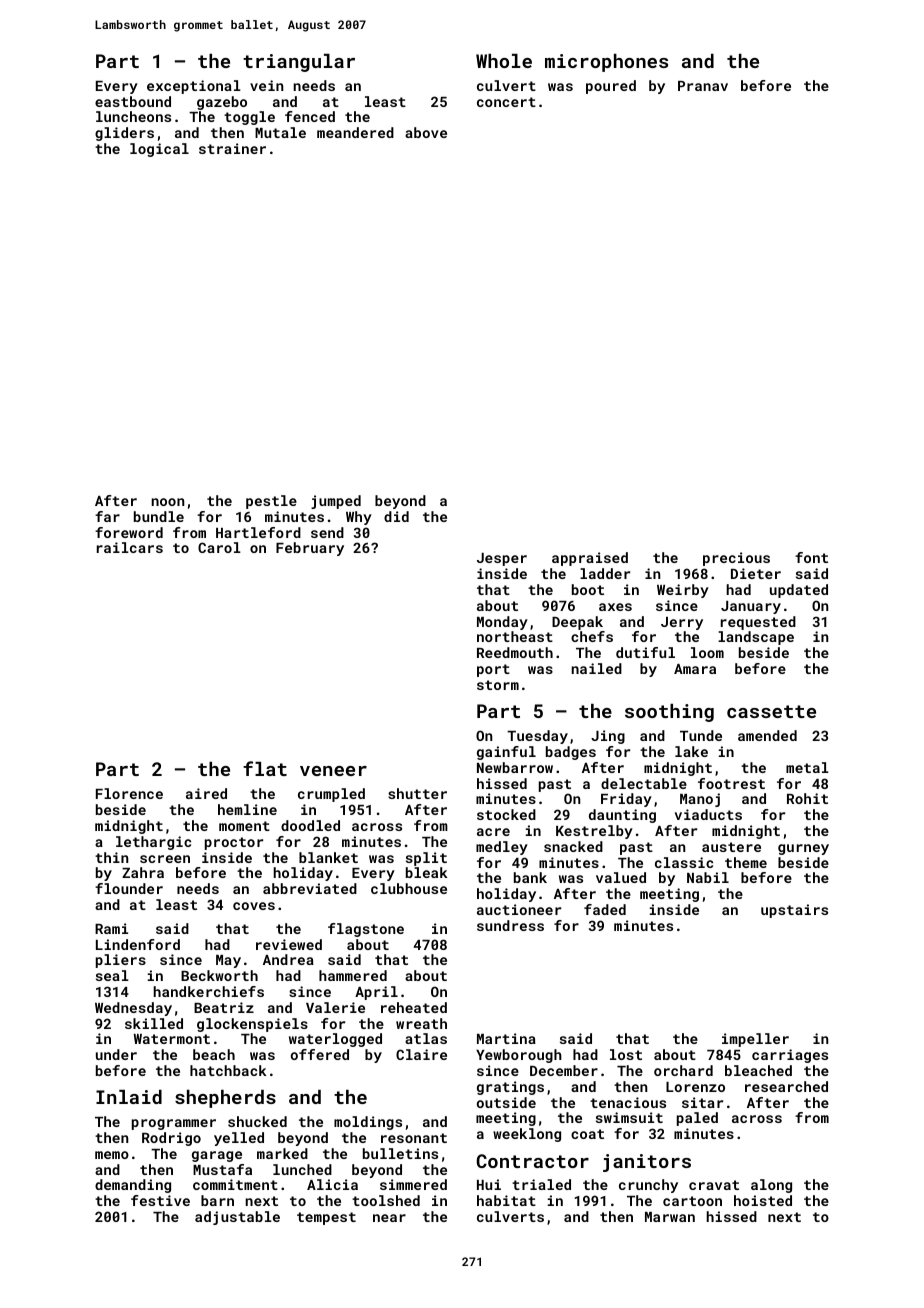  What do you see at coordinates (239, 1139) in the page?
I see `yelled` at bounding box center [239, 1139].
